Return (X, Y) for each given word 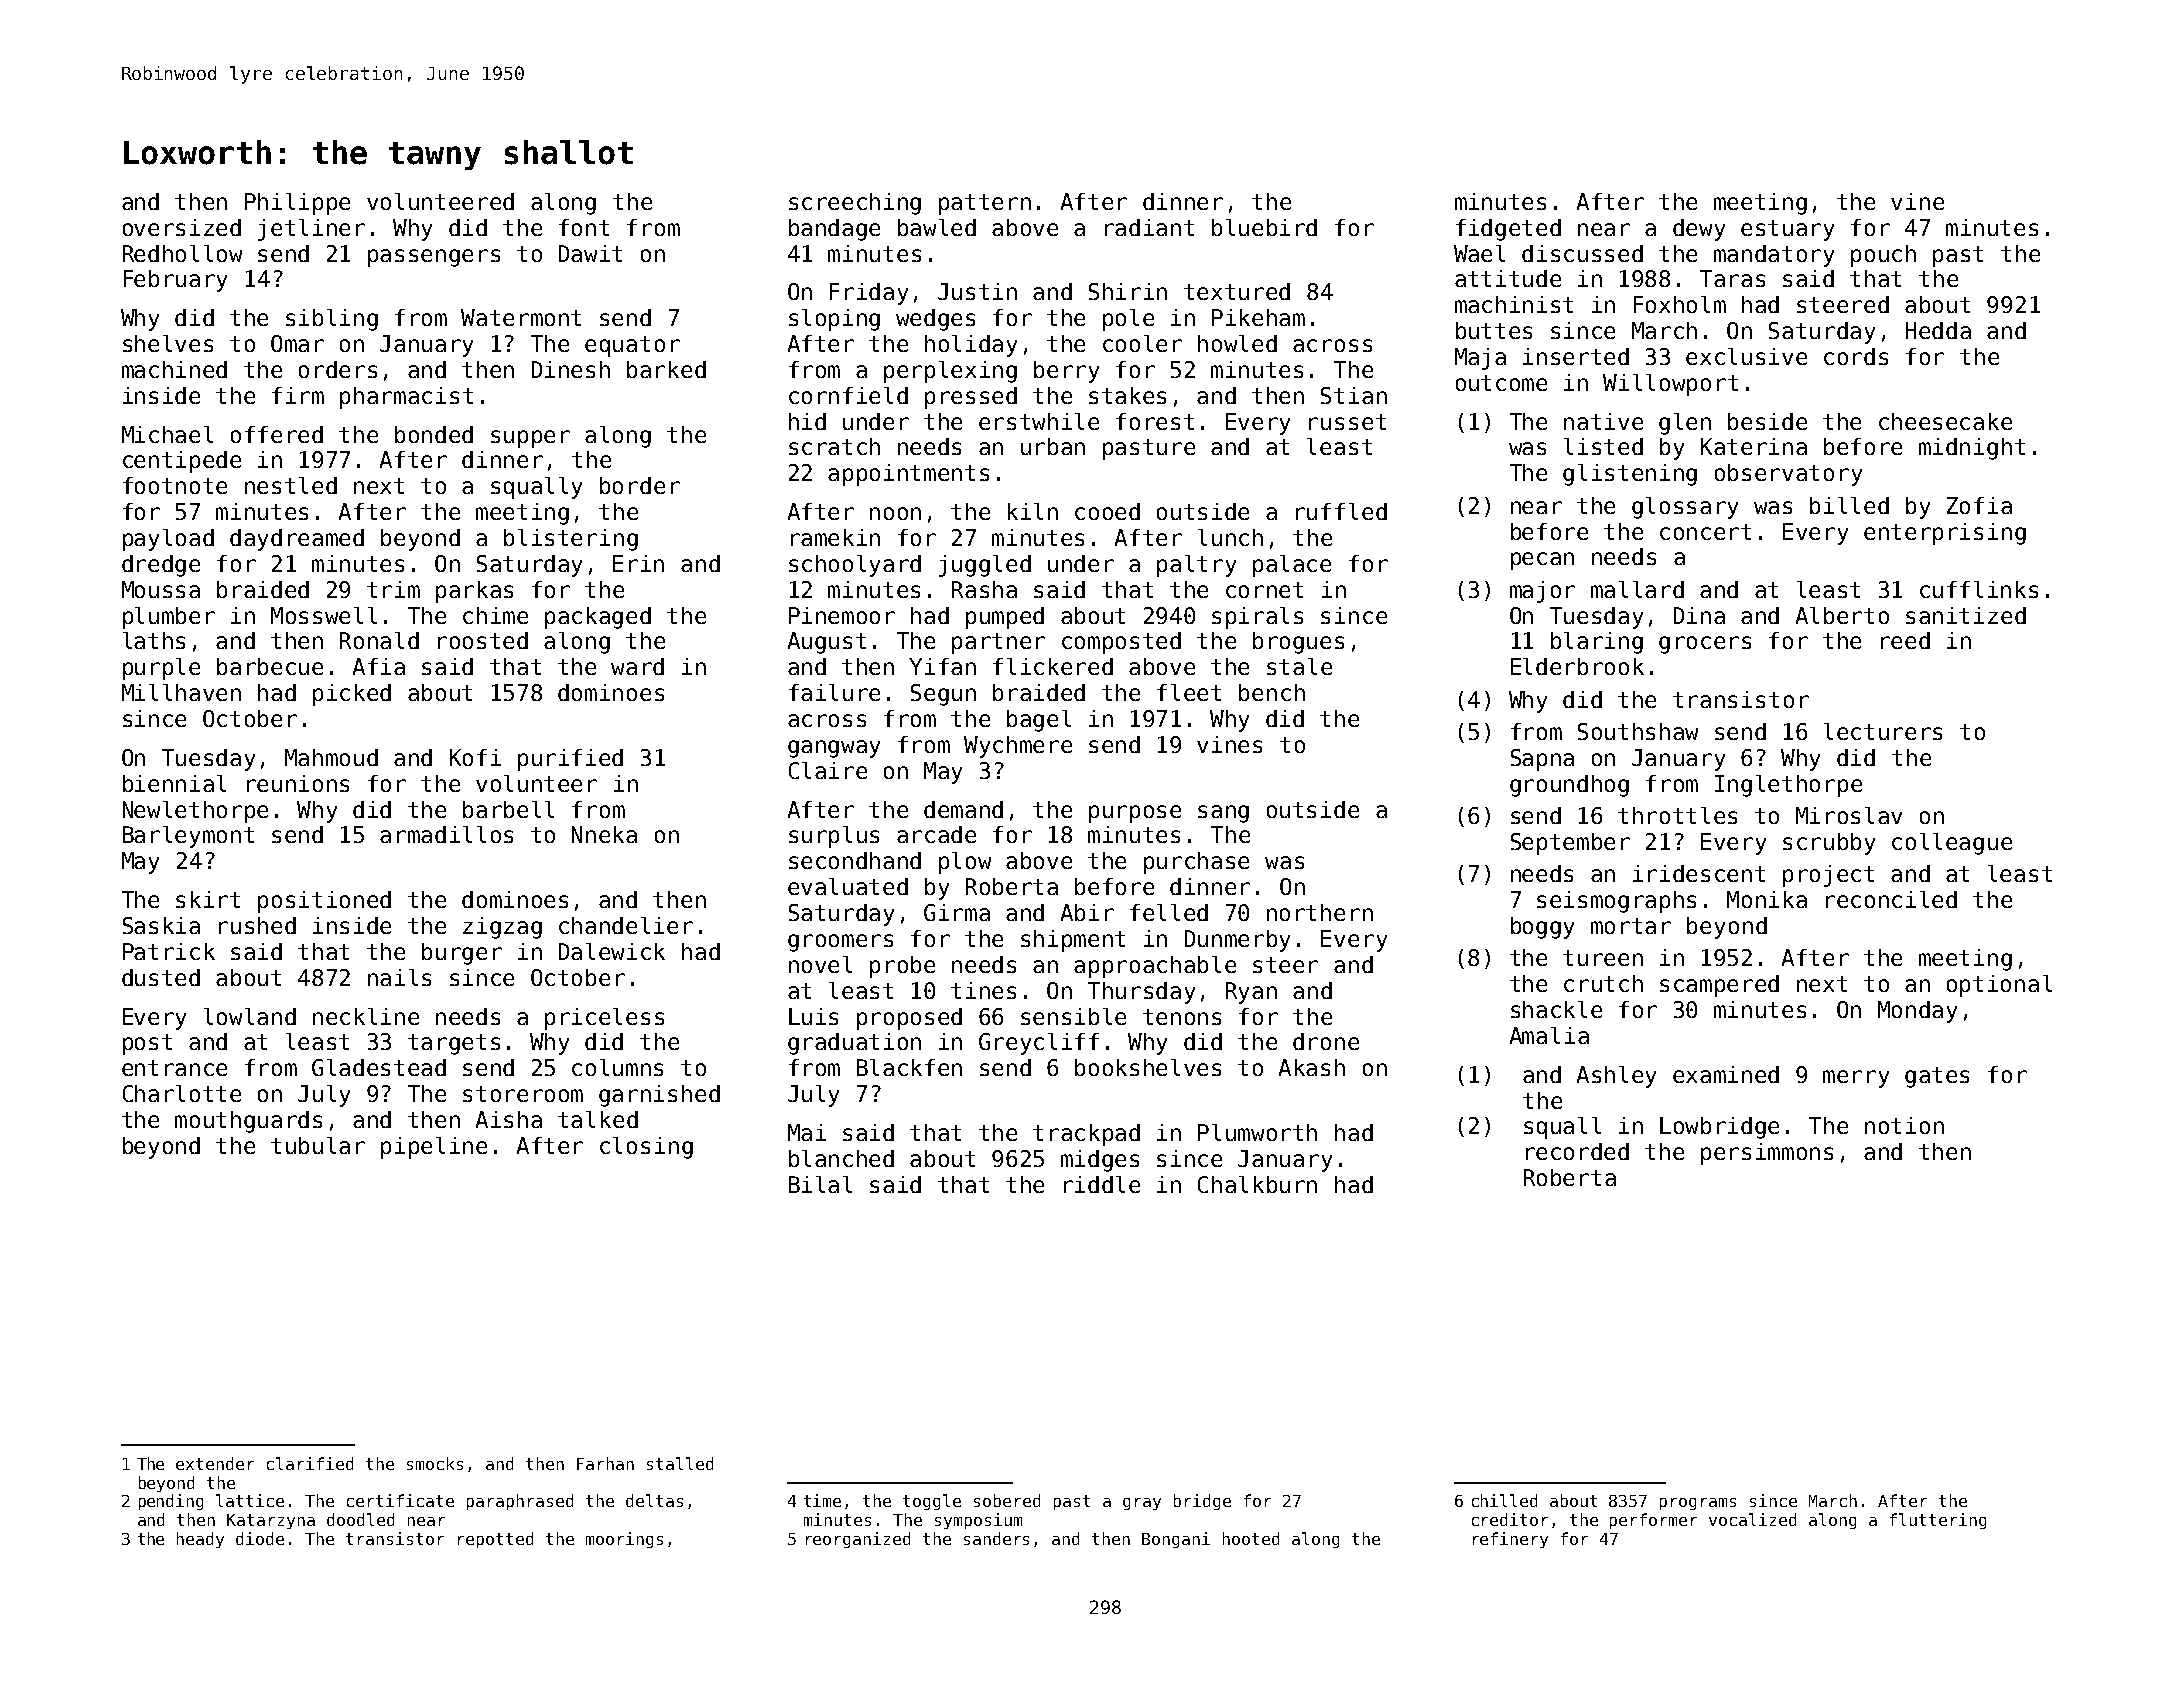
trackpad (1086, 1135)
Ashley (1616, 1077)
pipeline (434, 1148)
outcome (1501, 383)
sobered (1007, 1500)
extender (215, 1463)
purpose (1135, 814)
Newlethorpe (195, 812)
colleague (1952, 844)
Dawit (590, 253)
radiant (1149, 227)
